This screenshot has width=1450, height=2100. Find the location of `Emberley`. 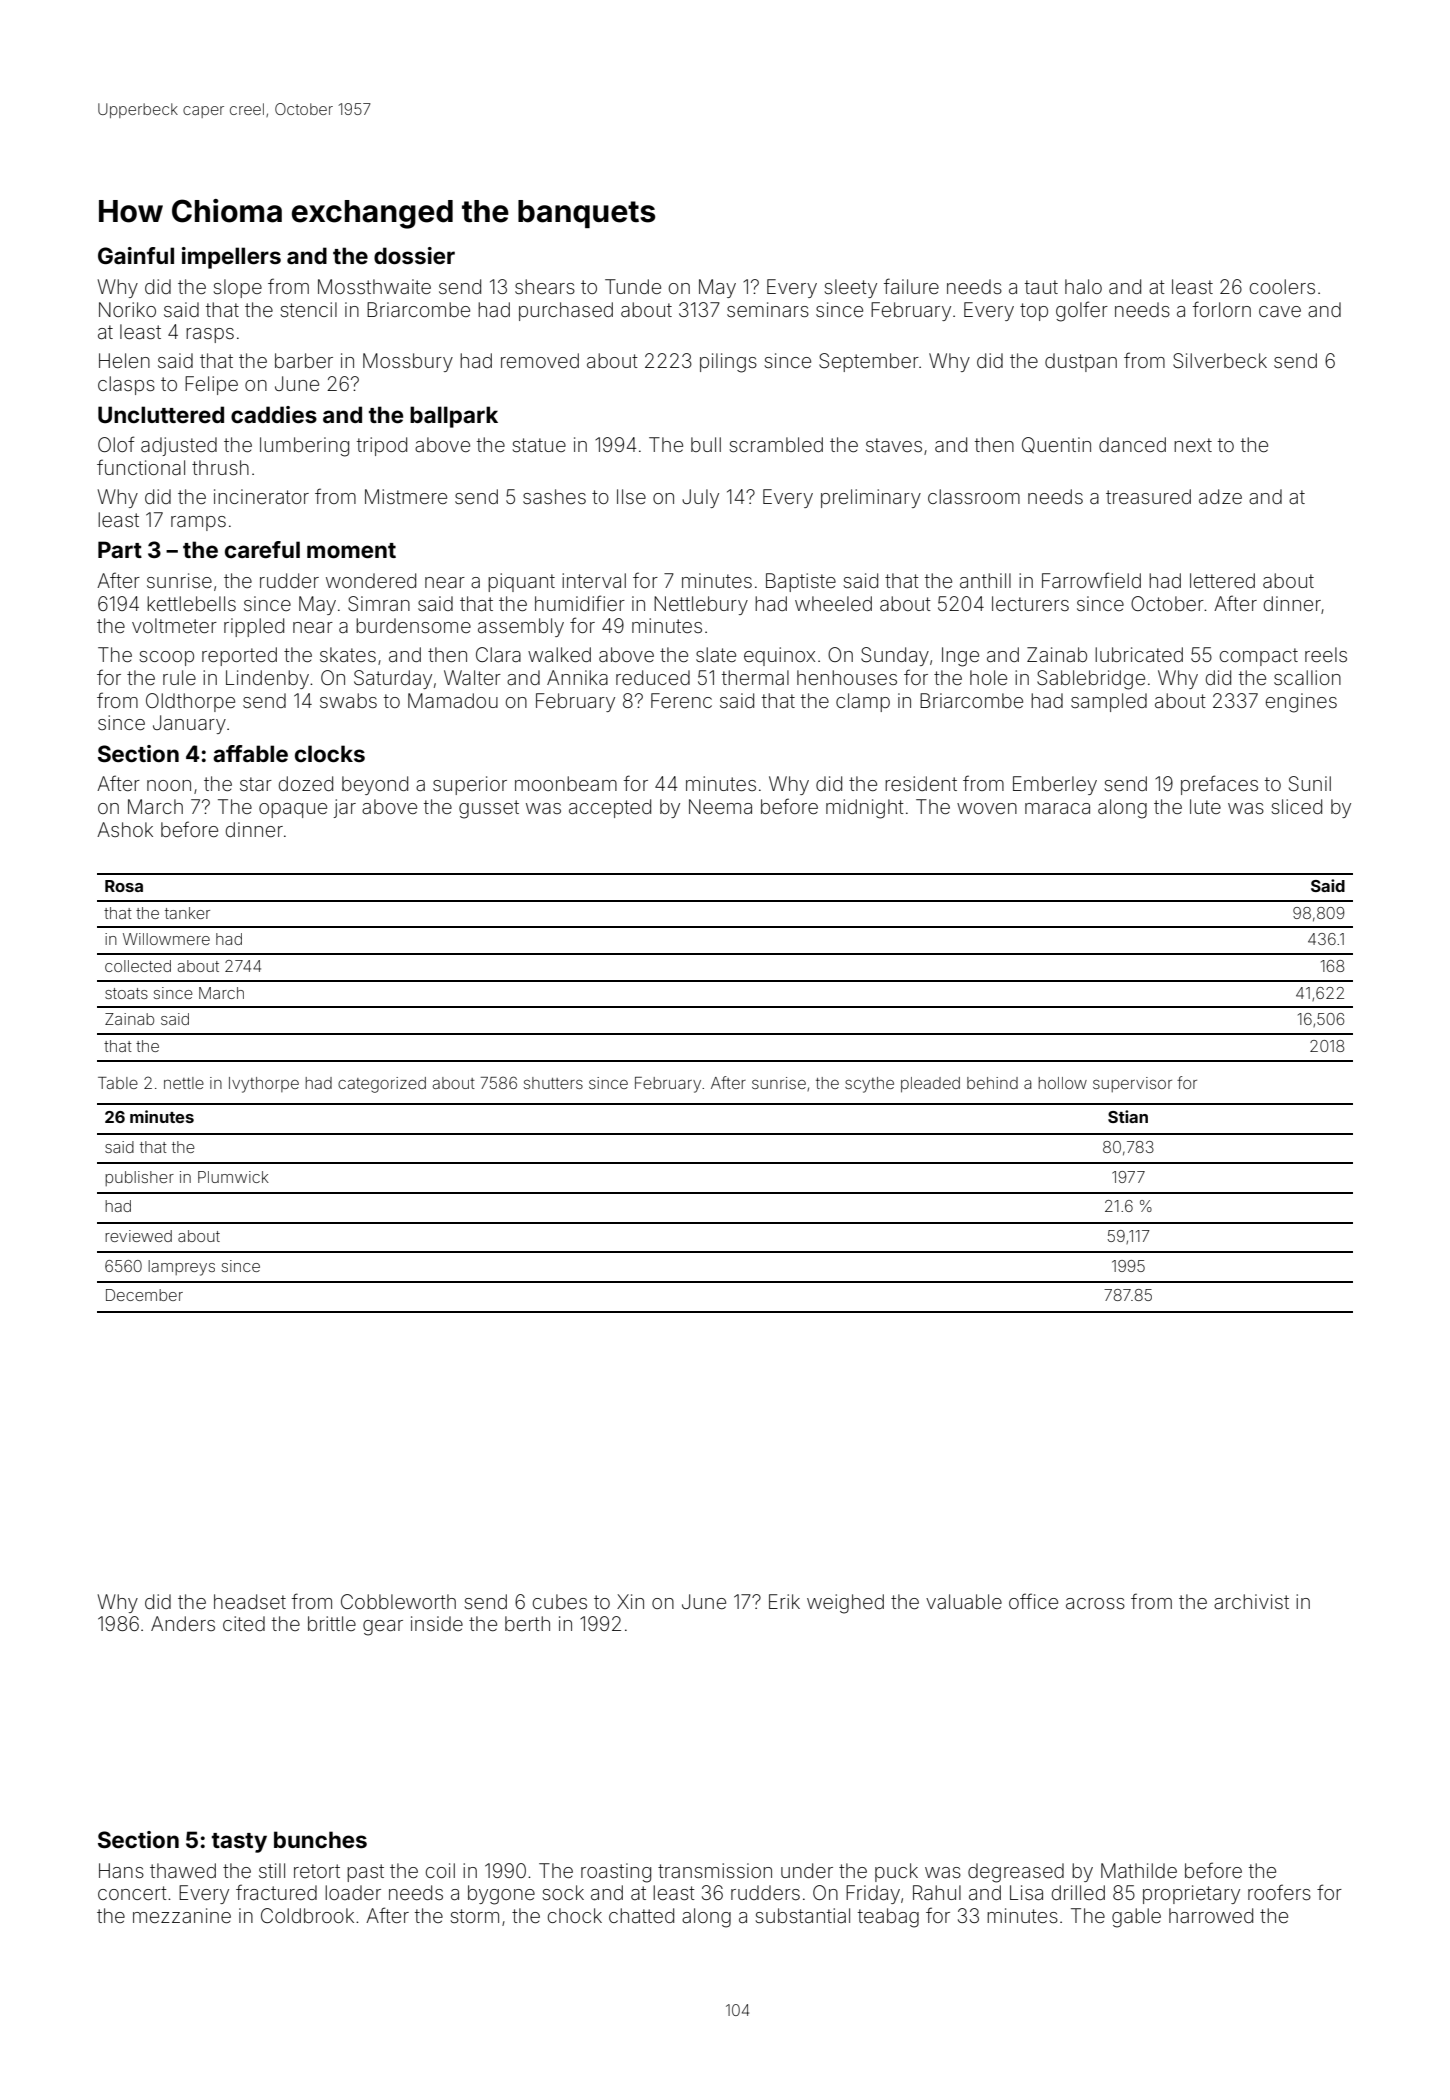

Emberley is located at coordinates (1055, 785).
